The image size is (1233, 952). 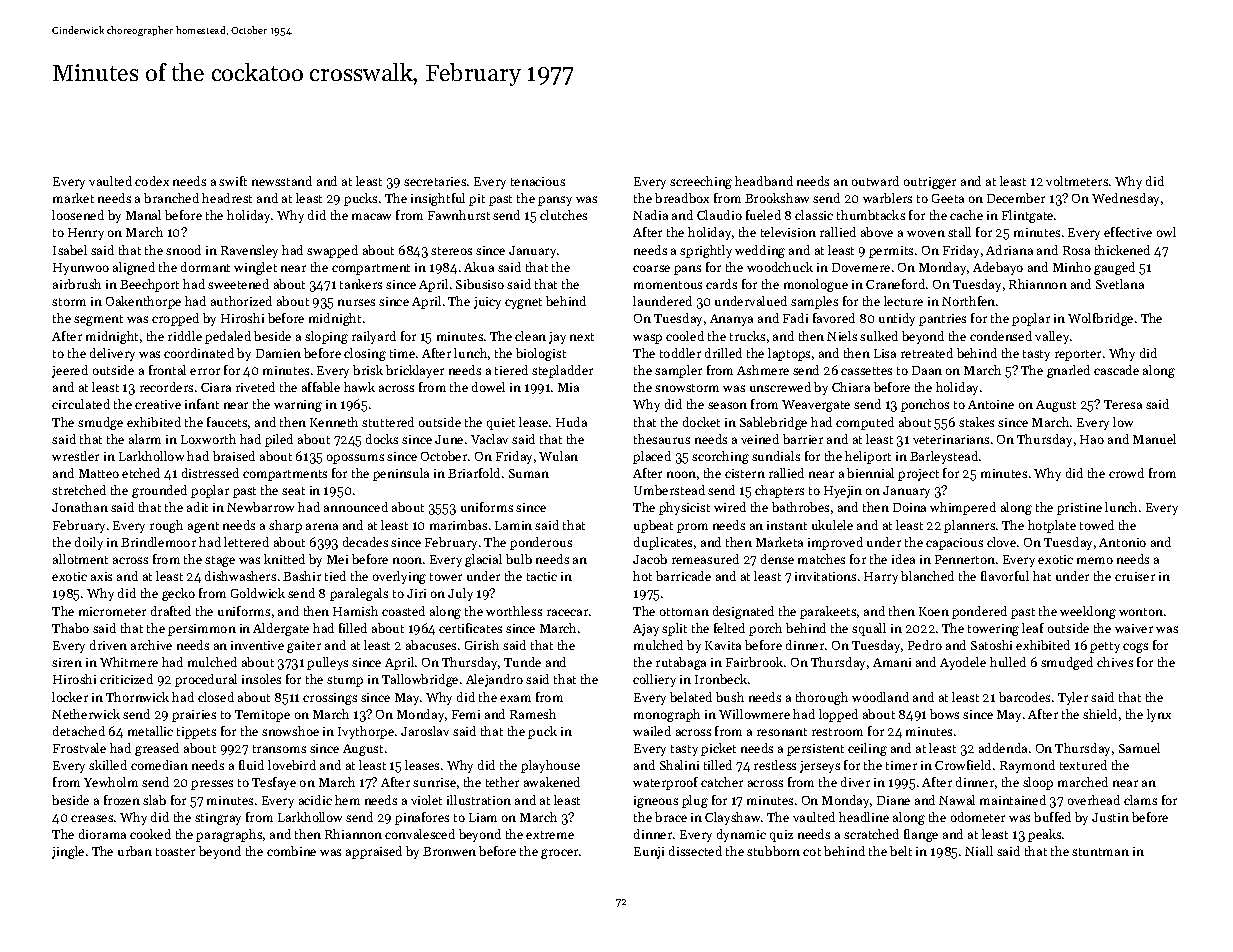 What do you see at coordinates (513, 525) in the page?
I see `Lamin` at bounding box center [513, 525].
